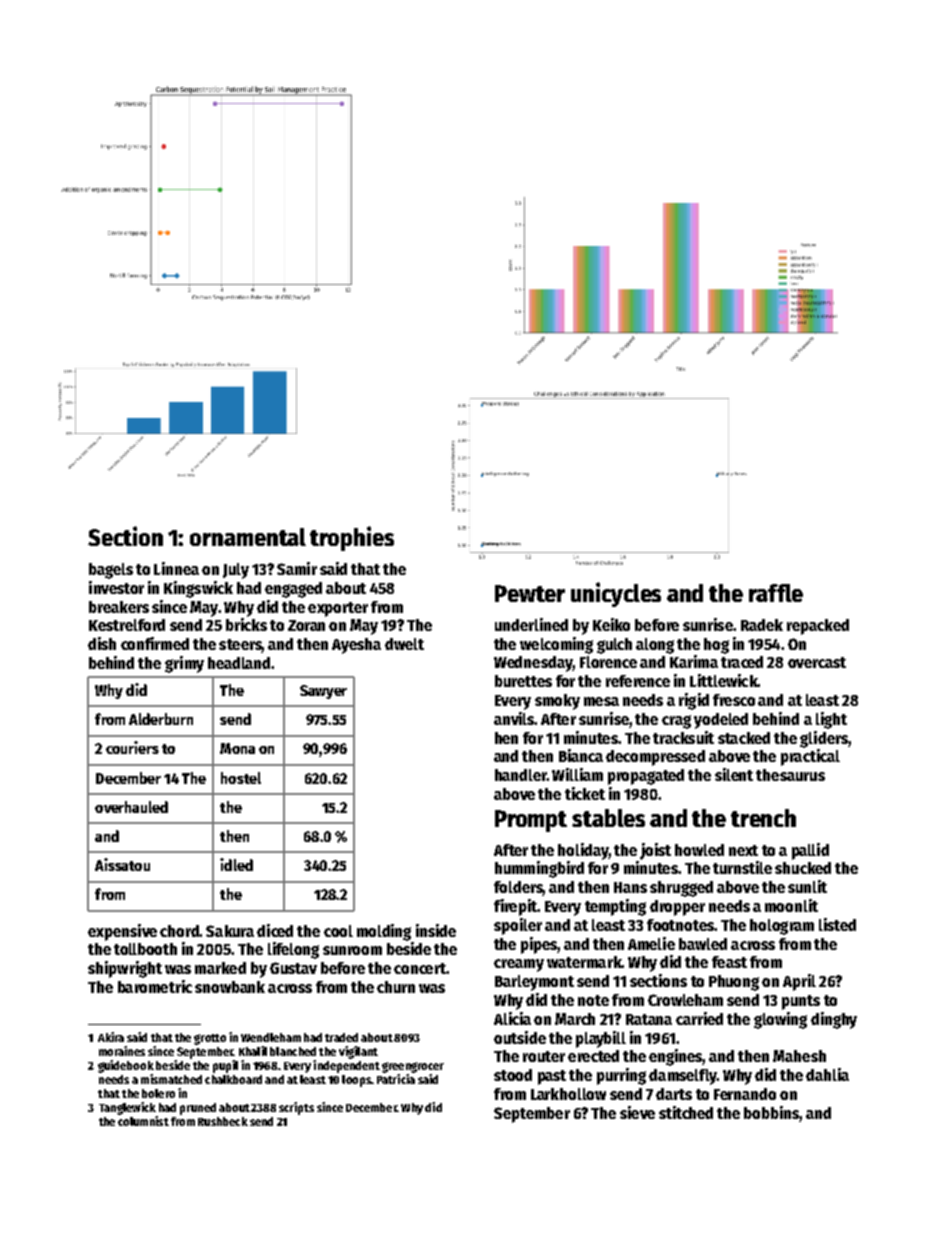  Describe the element at coordinates (556, 645) in the image. I see `welcoming` at that location.
